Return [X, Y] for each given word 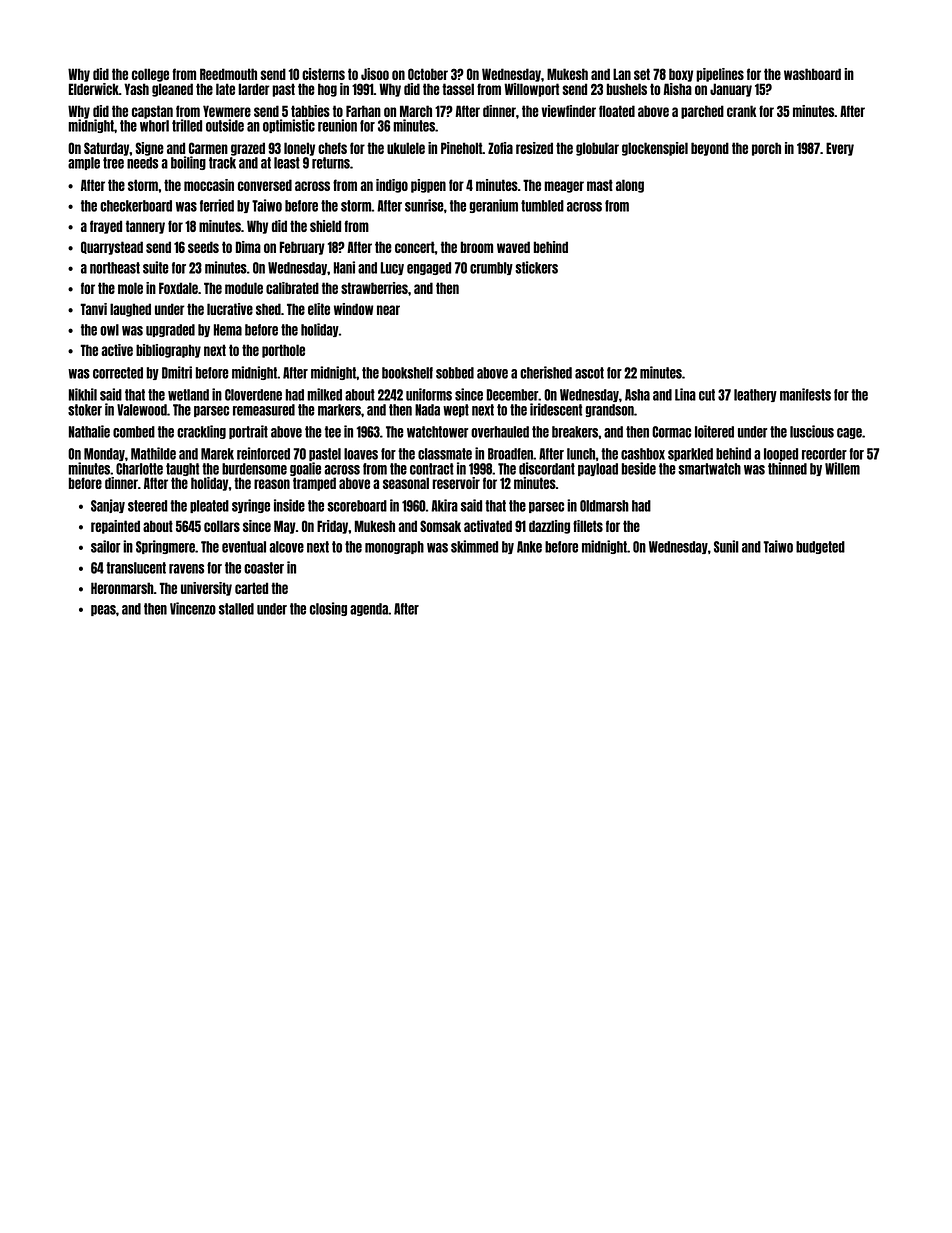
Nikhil [83, 394]
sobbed [455, 373]
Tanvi [93, 309]
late [225, 89]
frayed [106, 227]
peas [103, 610]
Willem [842, 468]
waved [513, 247]
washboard [812, 74]
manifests [805, 394]
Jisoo [375, 74]
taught [182, 469]
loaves [361, 454]
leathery [755, 395]
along [630, 186]
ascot [589, 373]
